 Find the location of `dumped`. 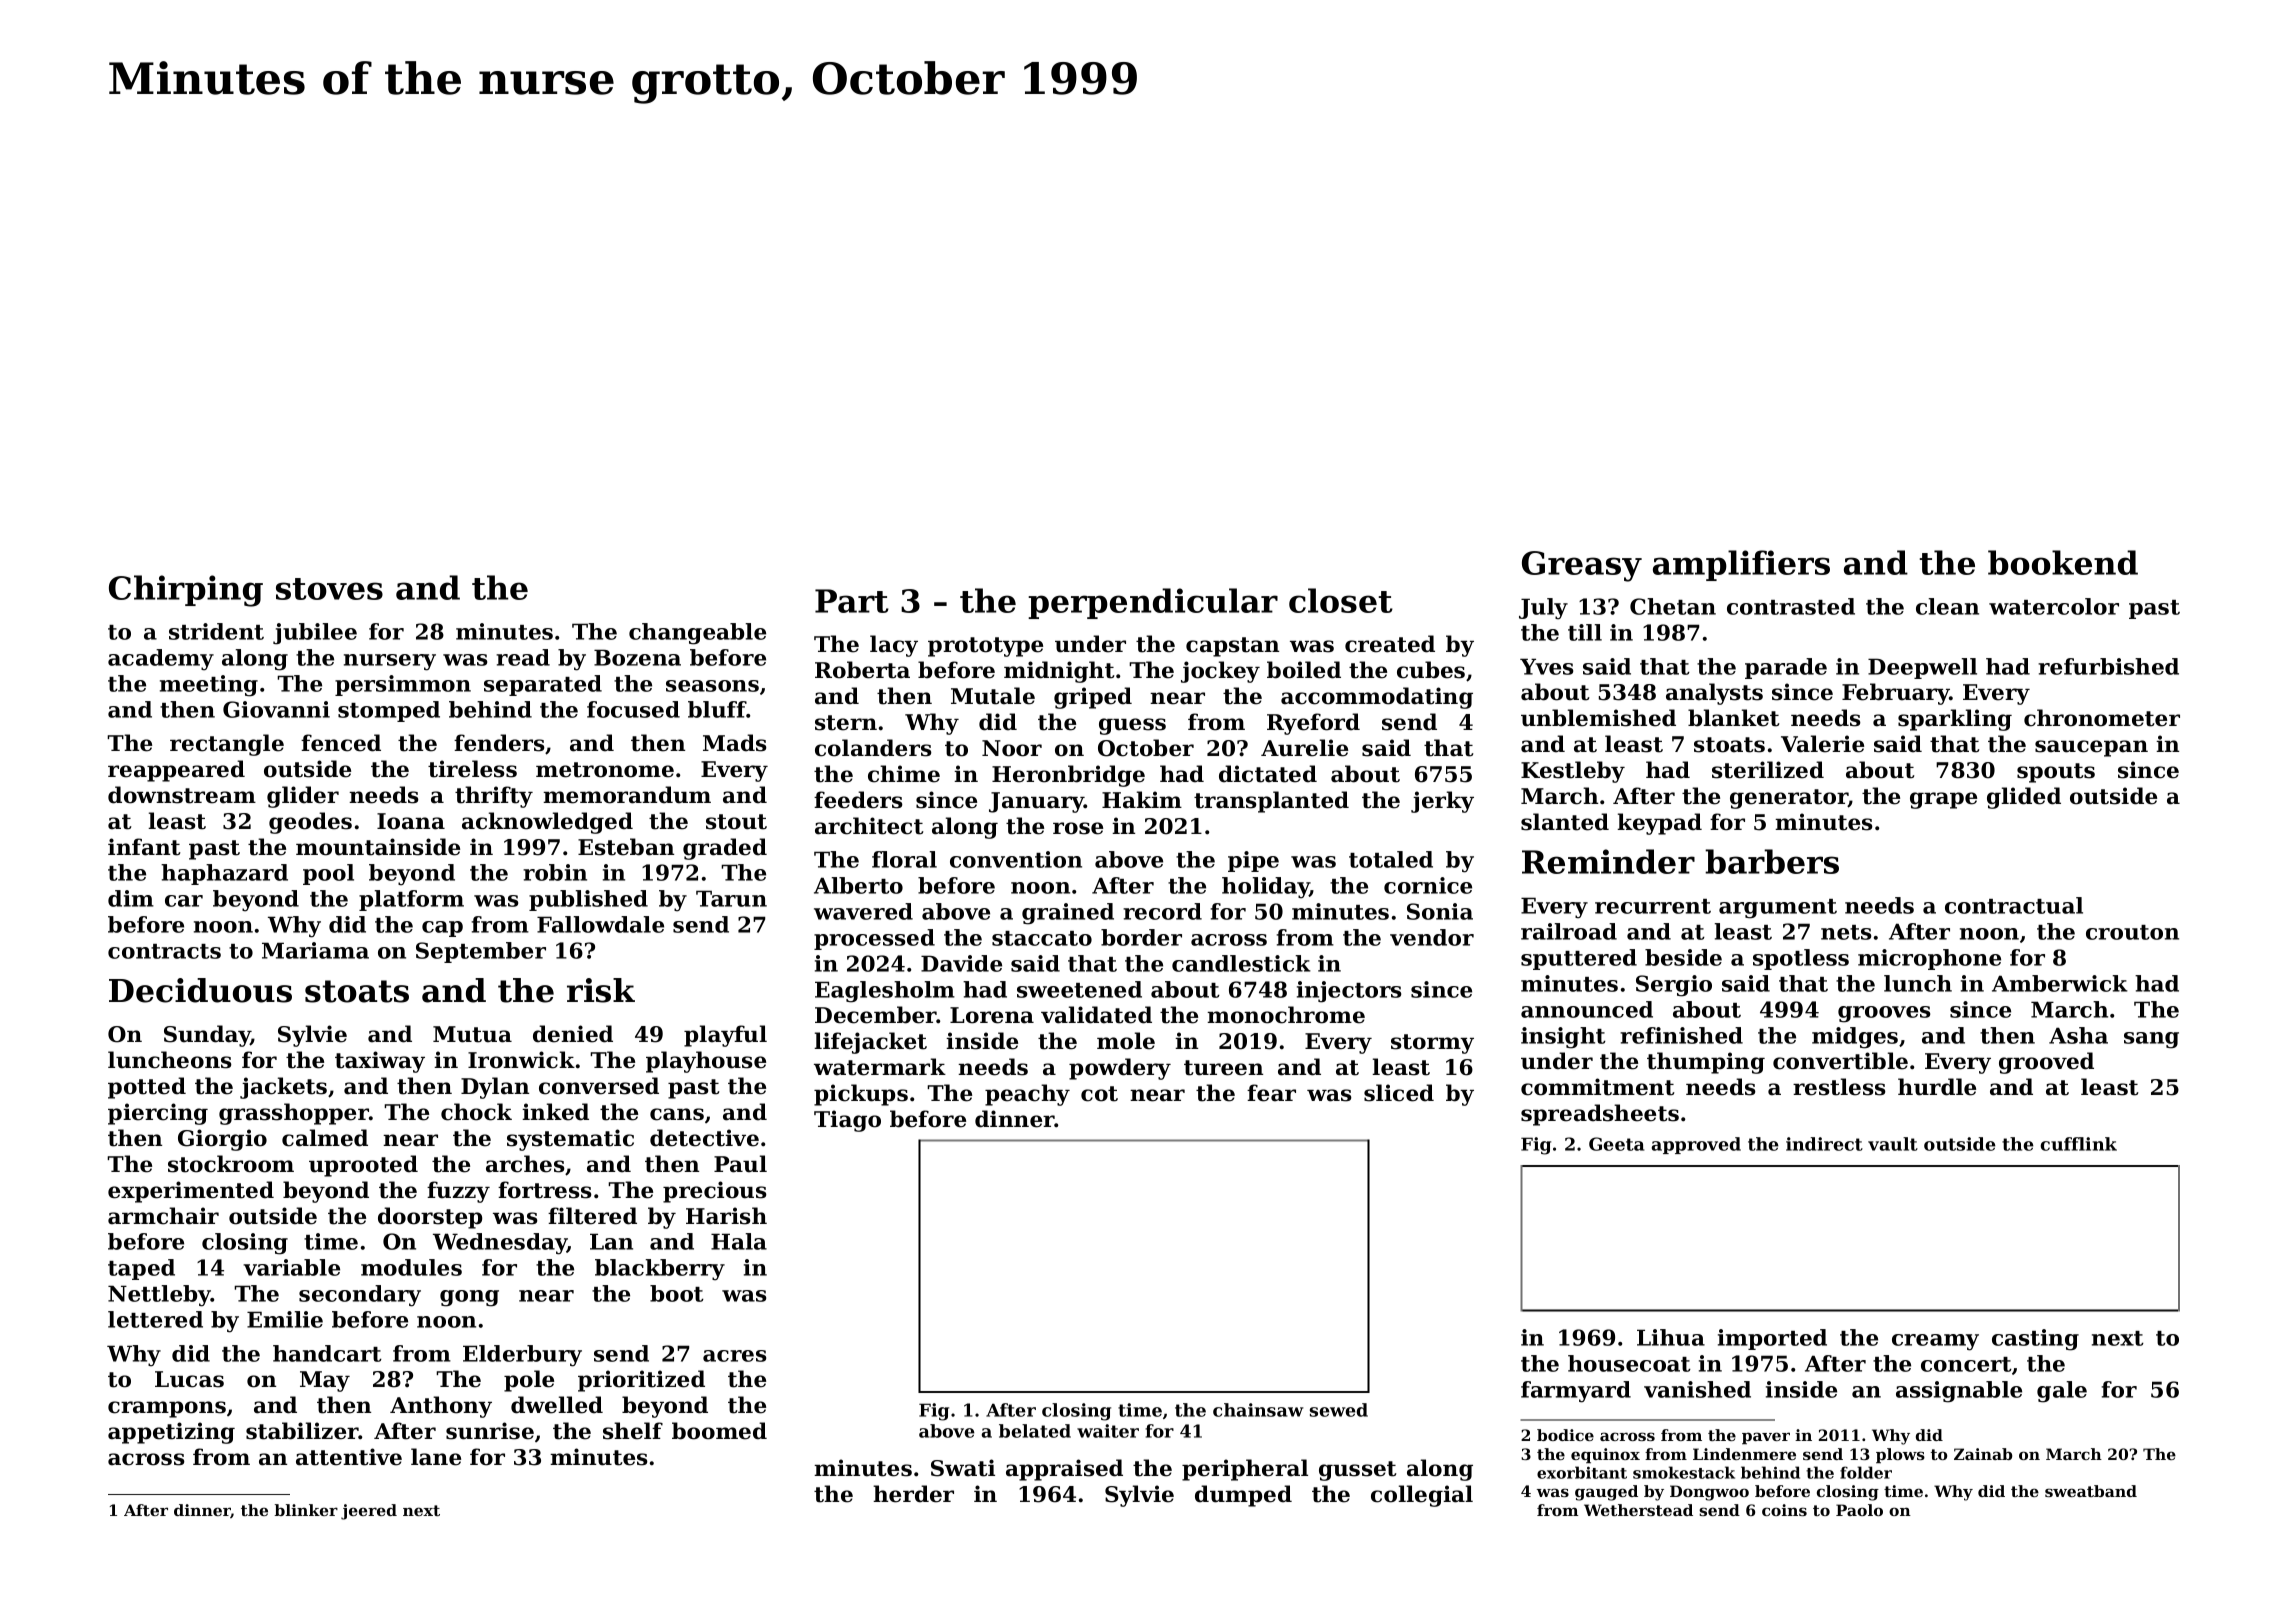

dumped is located at coordinates (1243, 1496).
